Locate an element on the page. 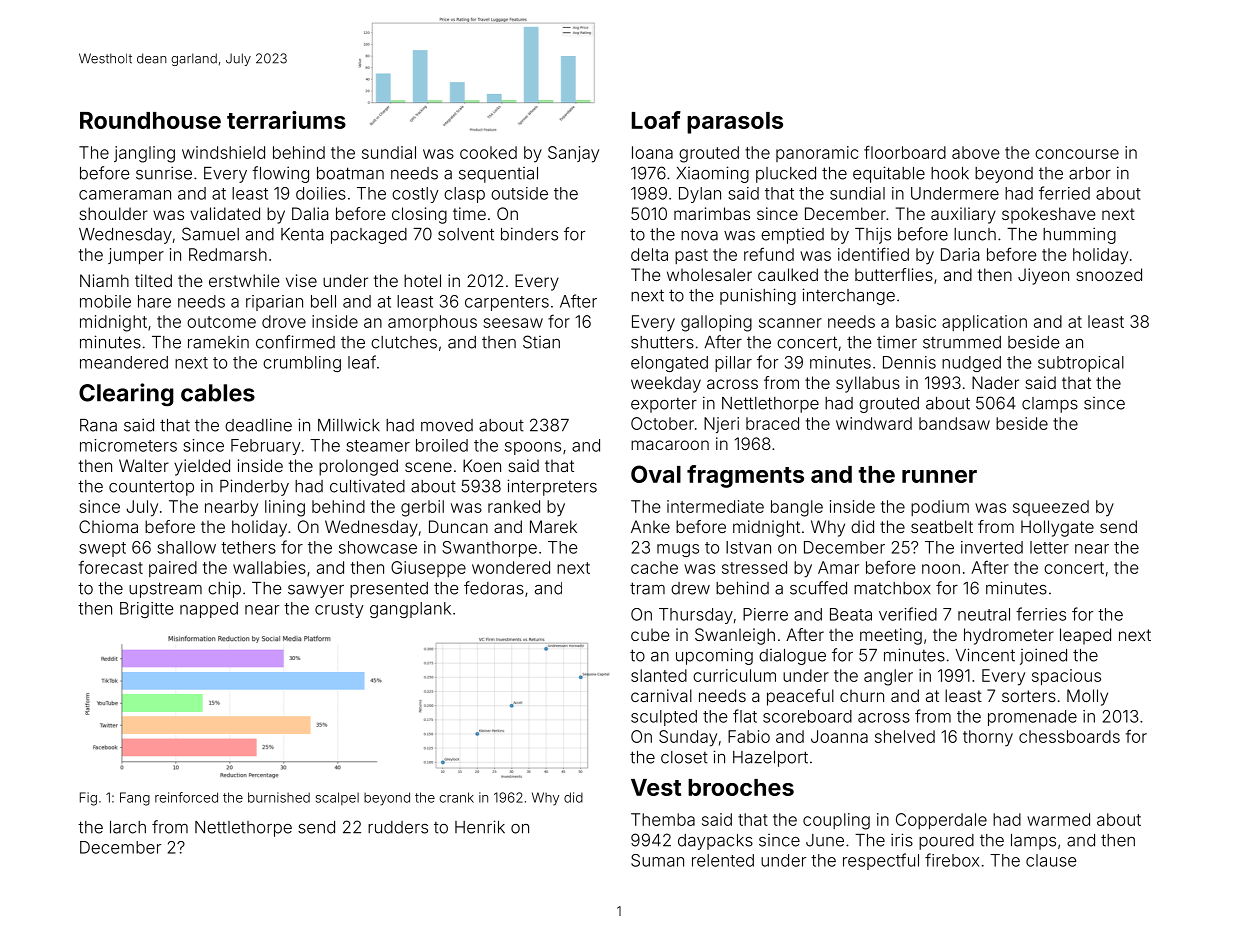 Image resolution: width=1233 pixels, height=952 pixels. riparian is located at coordinates (274, 303).
